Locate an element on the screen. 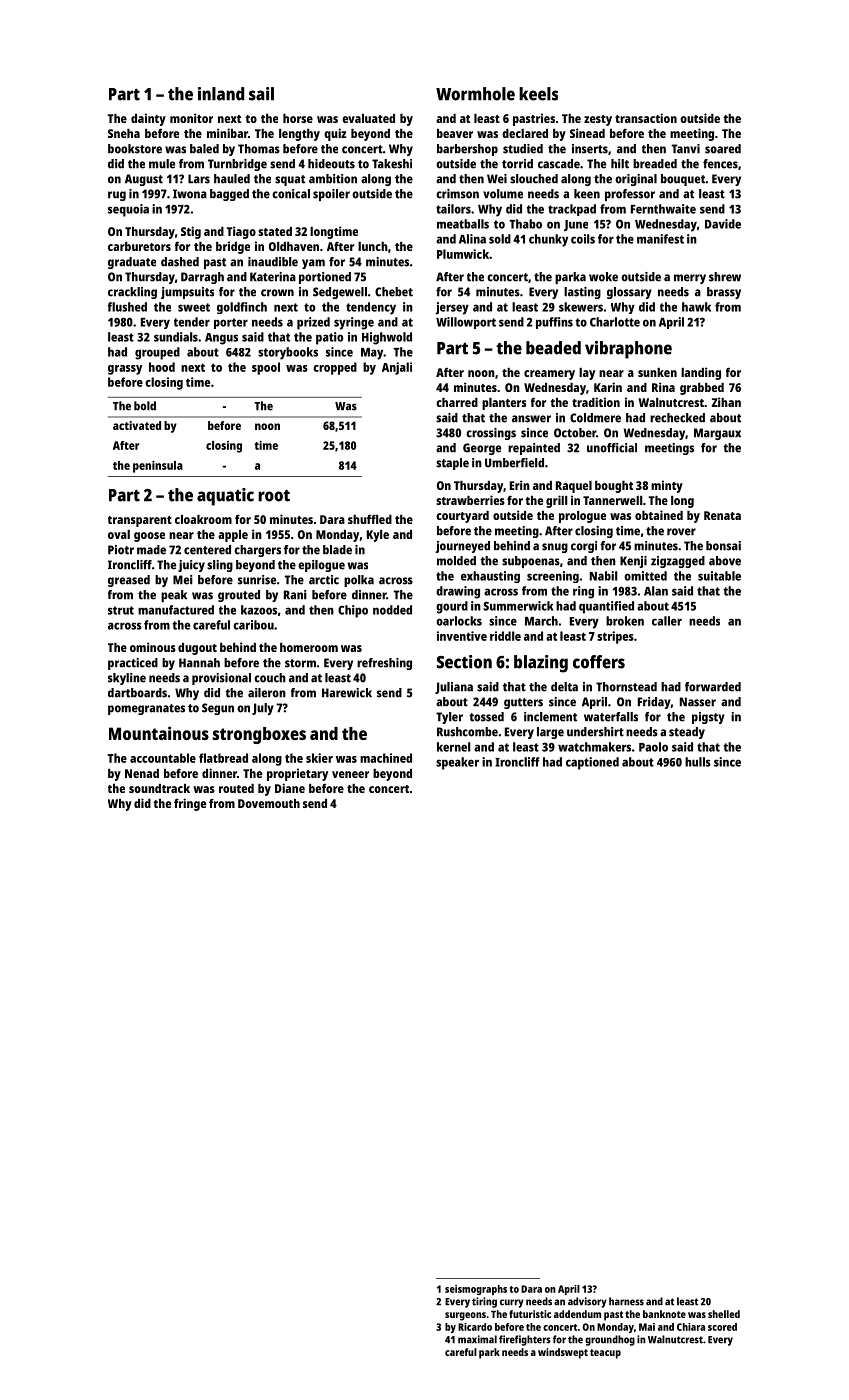 This screenshot has width=849, height=1400. Wormhole is located at coordinates (475, 94).
